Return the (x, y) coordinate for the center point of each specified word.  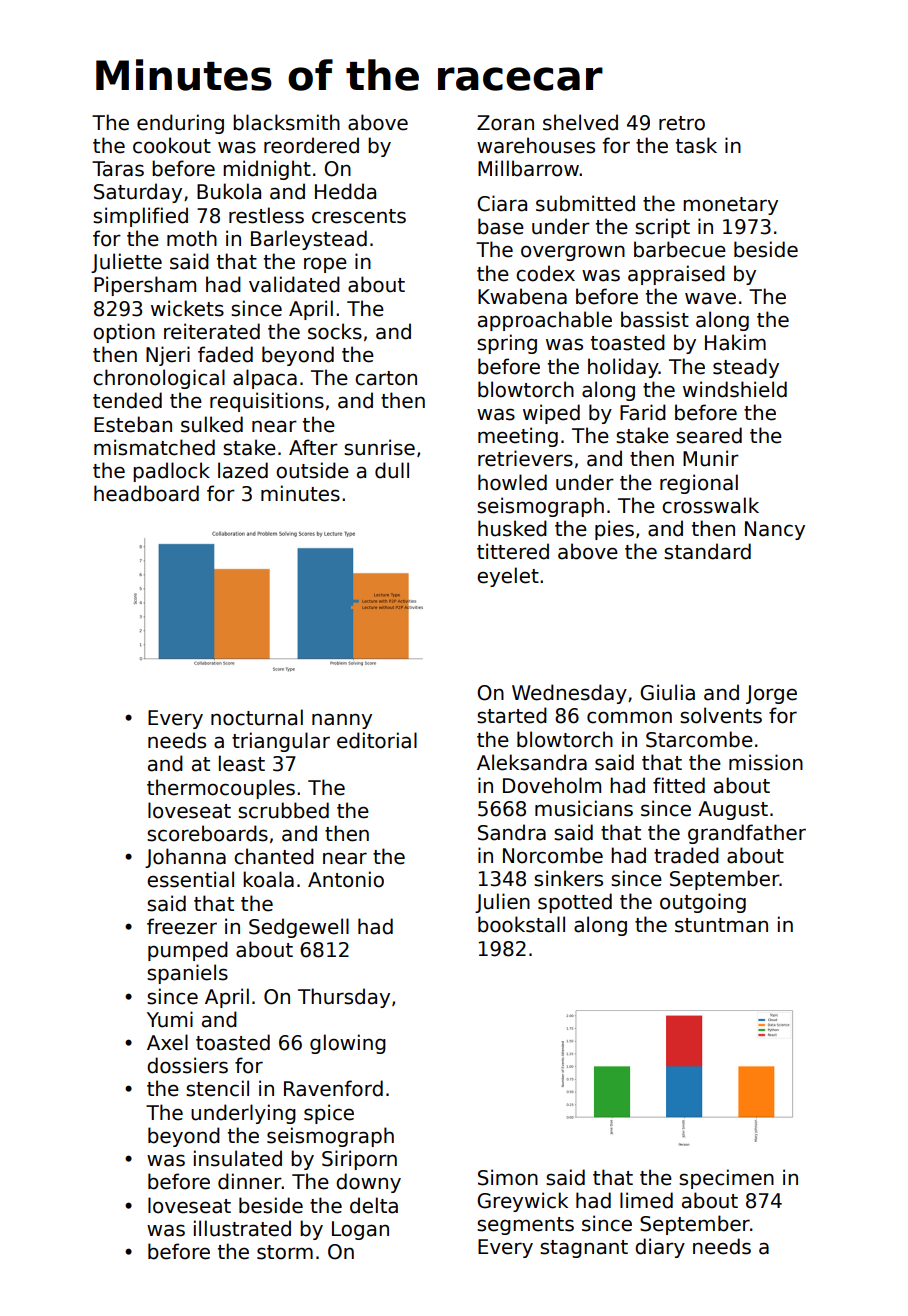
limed (646, 1200)
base (501, 226)
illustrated (242, 1228)
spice (329, 1114)
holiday (623, 368)
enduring (180, 124)
